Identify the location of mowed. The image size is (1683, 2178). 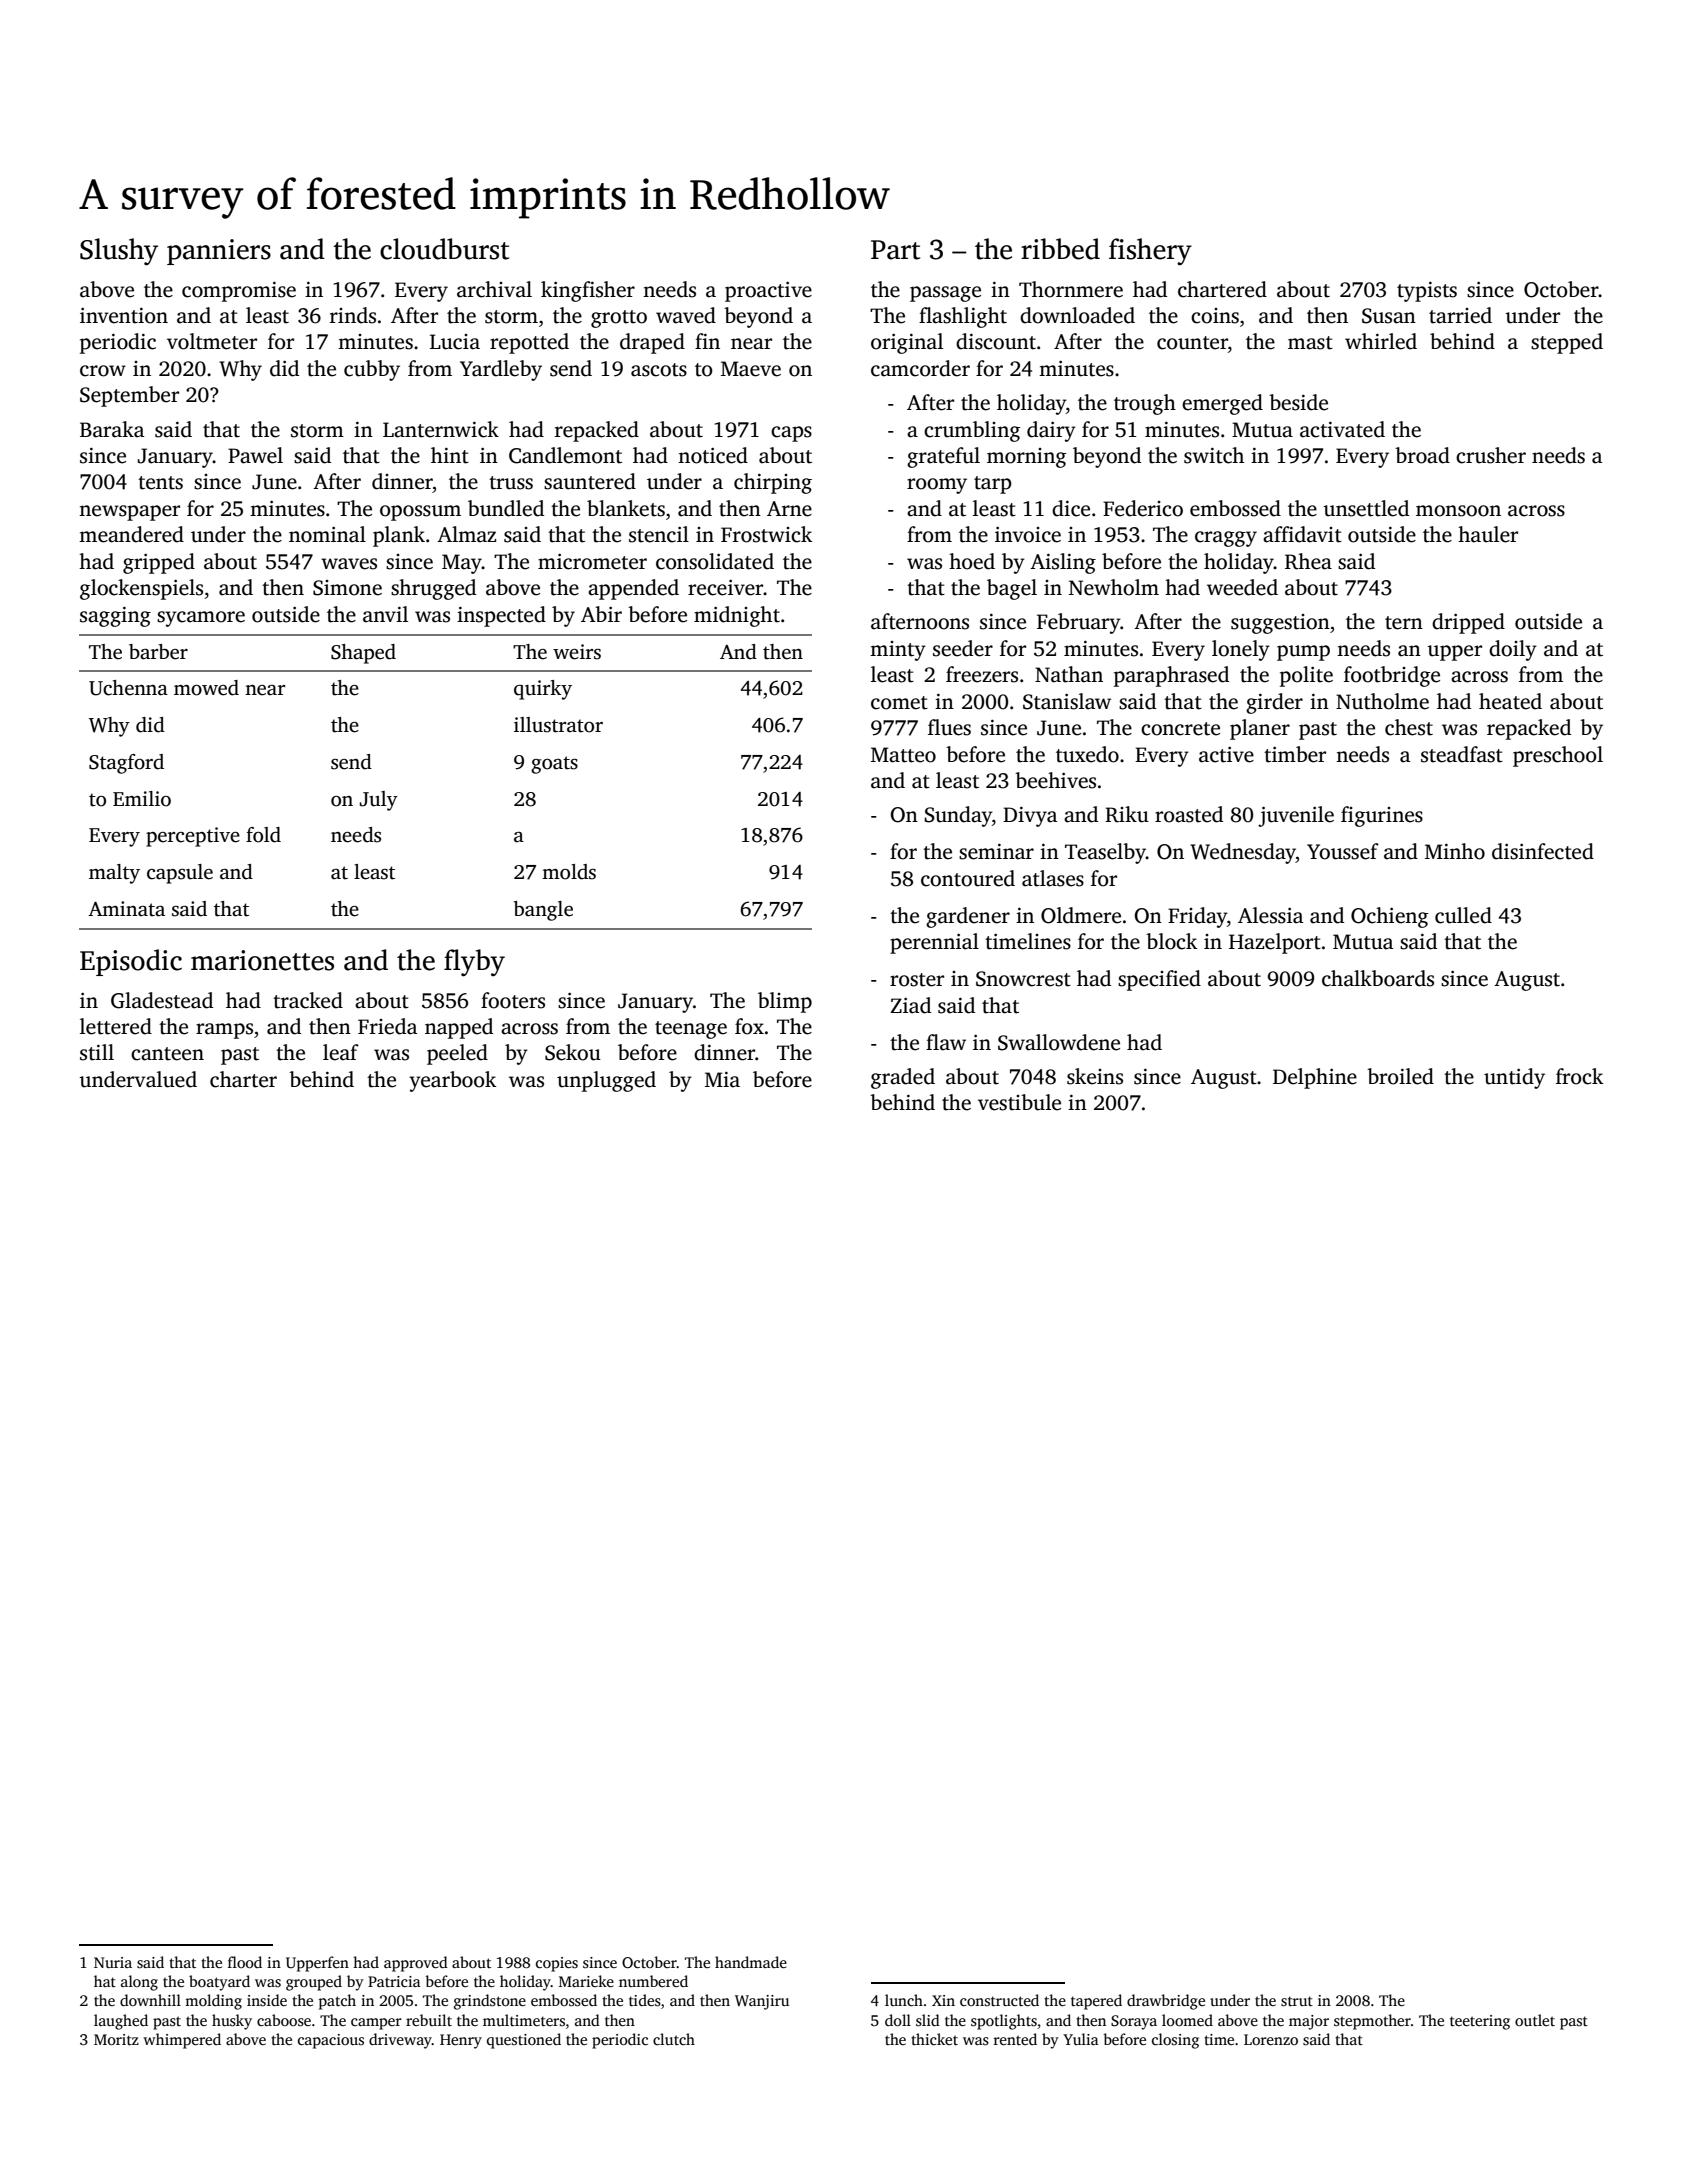
(206, 688).
